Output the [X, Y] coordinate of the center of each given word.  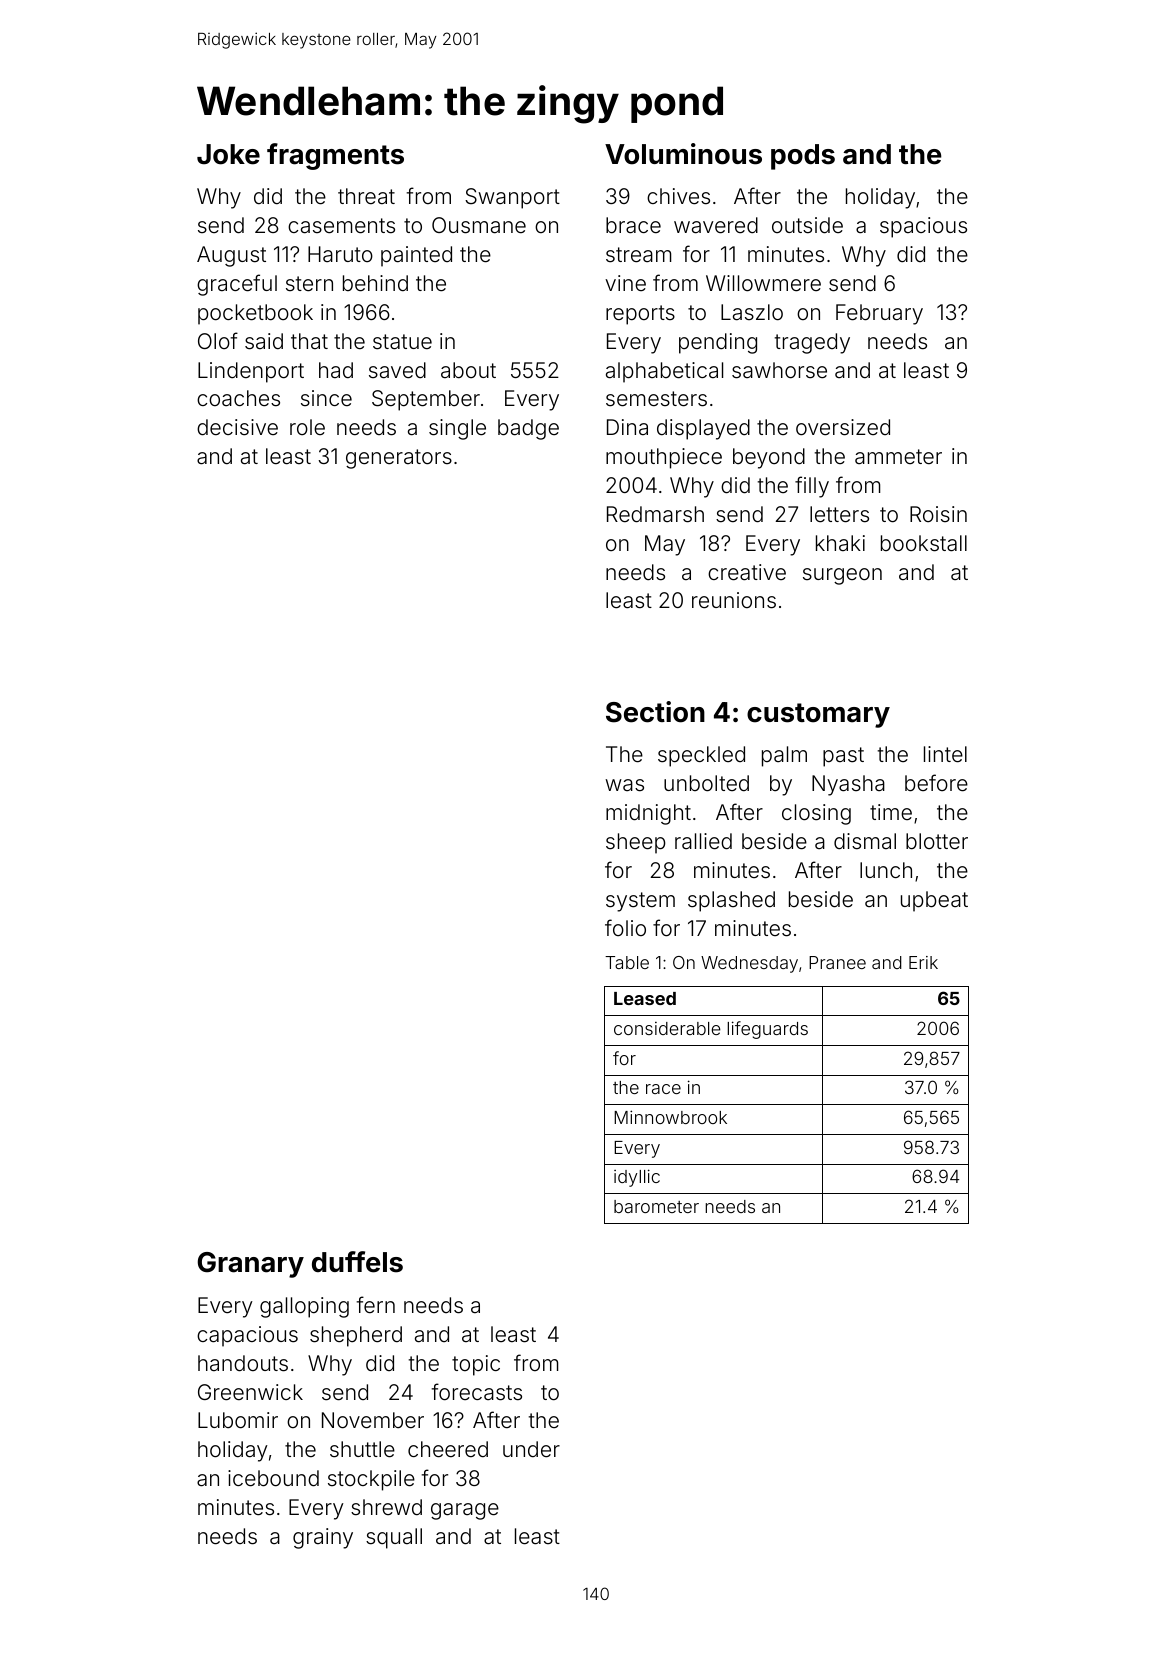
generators [399, 459]
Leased [645, 998]
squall [394, 1538]
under [531, 1449]
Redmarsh [655, 514]
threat [366, 196]
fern [376, 1304]
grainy [323, 1538]
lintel [945, 754]
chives [678, 196]
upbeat [934, 901]
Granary [251, 1265]
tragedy [812, 343]
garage [465, 1511]
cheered [448, 1449]
